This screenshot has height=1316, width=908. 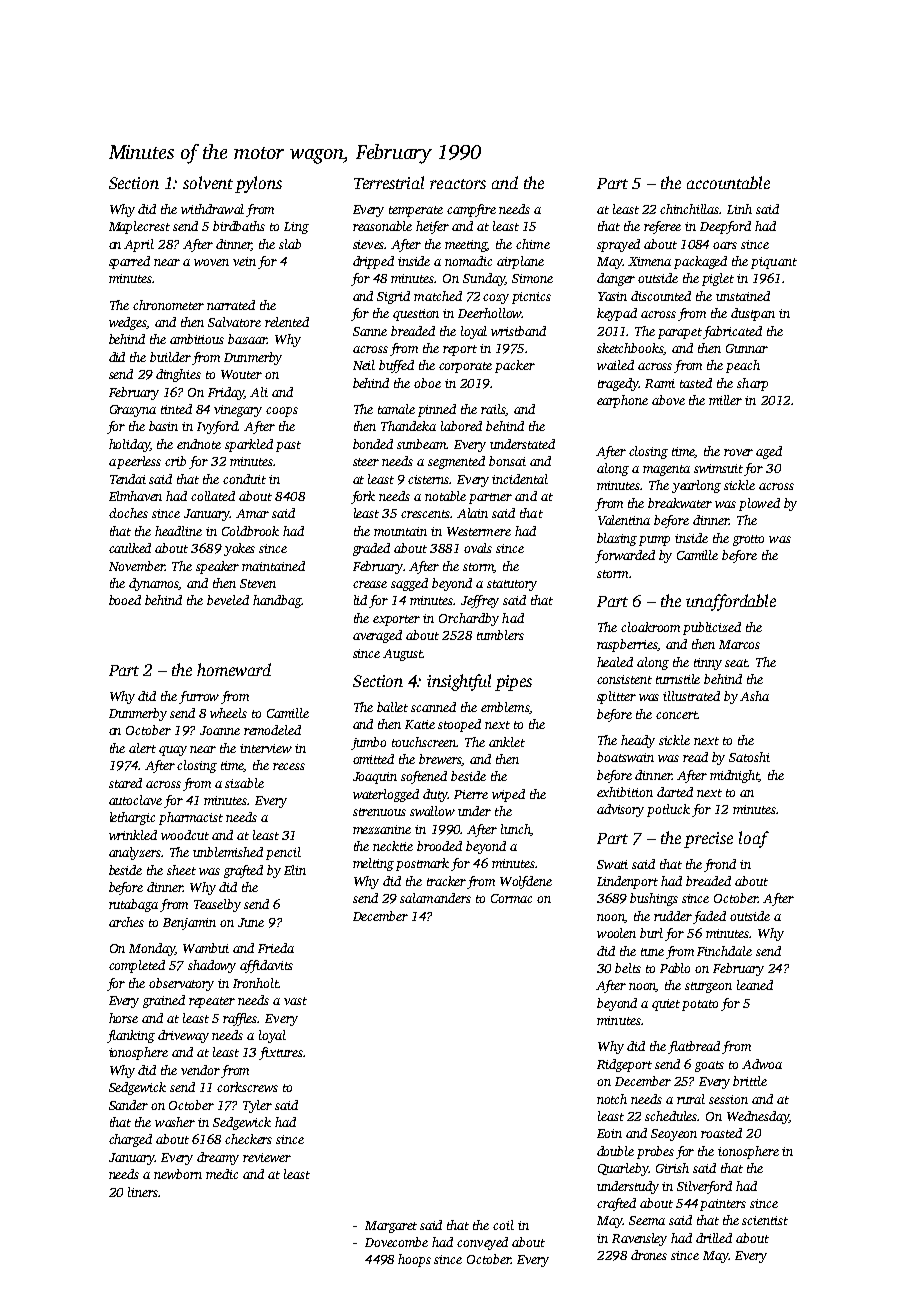 I want to click on wiped, so click(x=508, y=795).
